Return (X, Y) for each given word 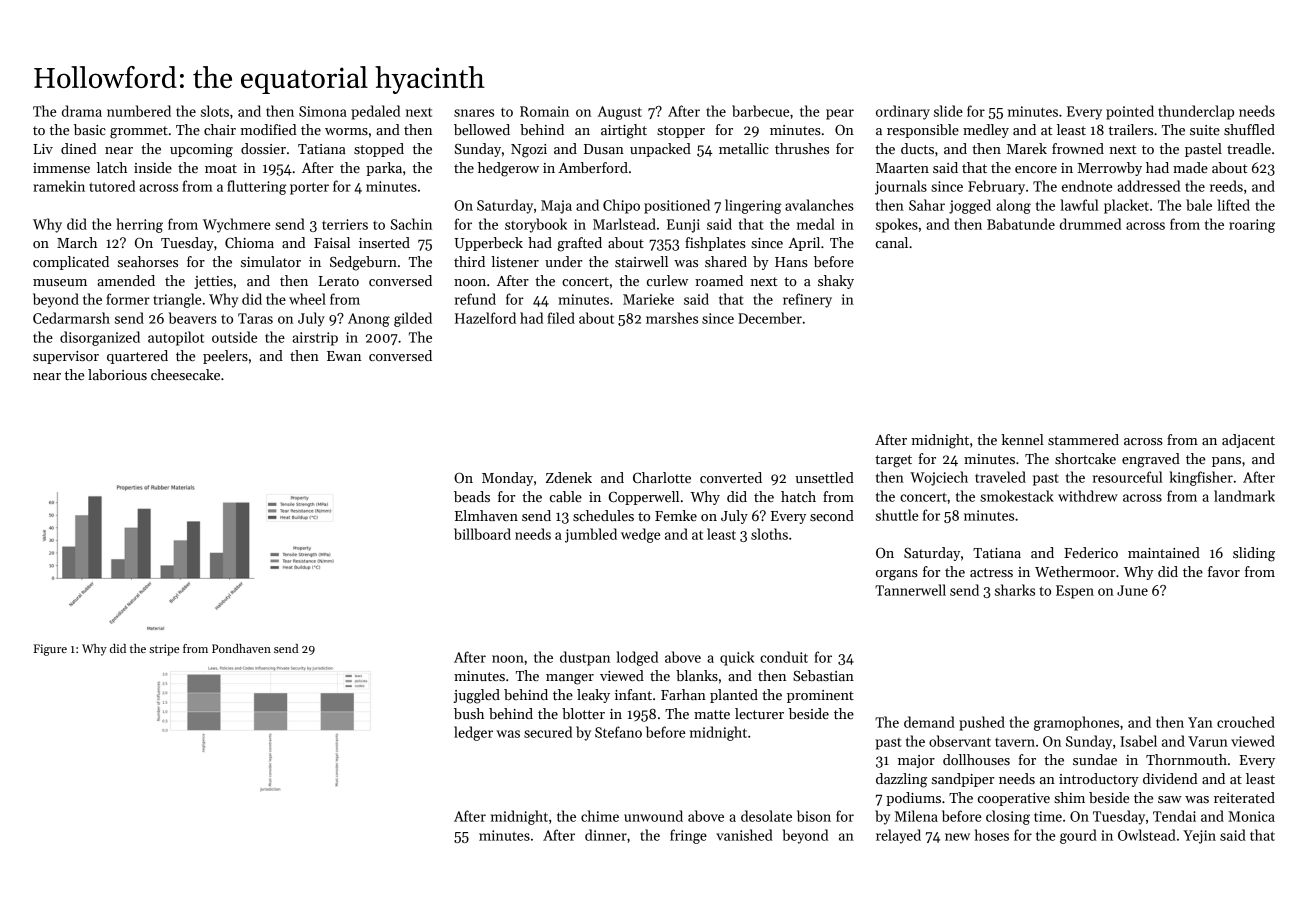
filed (561, 318)
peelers (225, 357)
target (893, 461)
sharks (1015, 590)
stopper (681, 132)
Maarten (902, 168)
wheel (307, 299)
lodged (637, 658)
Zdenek (569, 477)
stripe (164, 650)
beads (472, 496)
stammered (1083, 439)
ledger (473, 733)
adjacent (1248, 441)
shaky (836, 282)
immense (61, 168)
